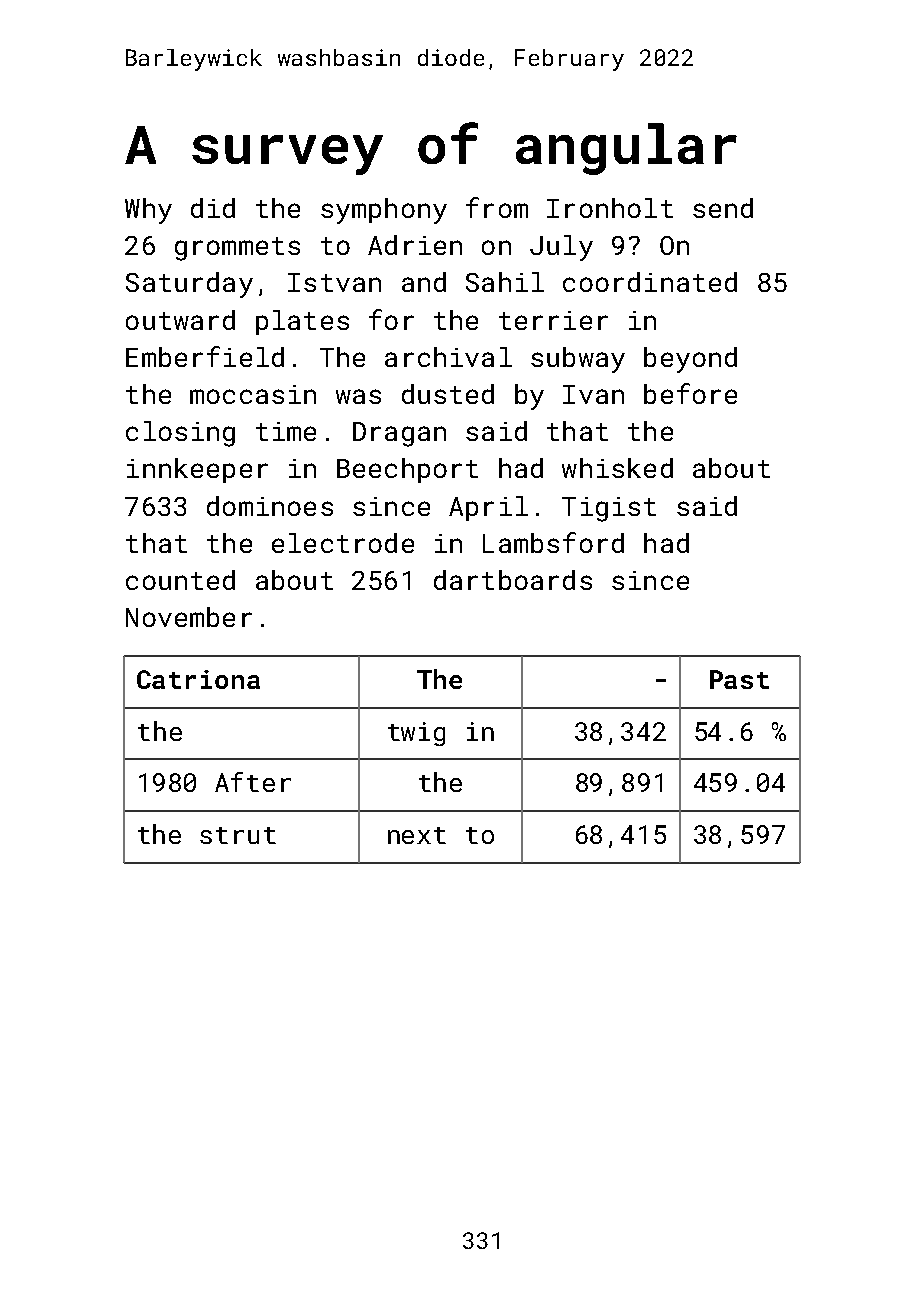 The width and height of the image is (924, 1311). Describe the element at coordinates (610, 208) in the image. I see `Ironholt` at that location.
